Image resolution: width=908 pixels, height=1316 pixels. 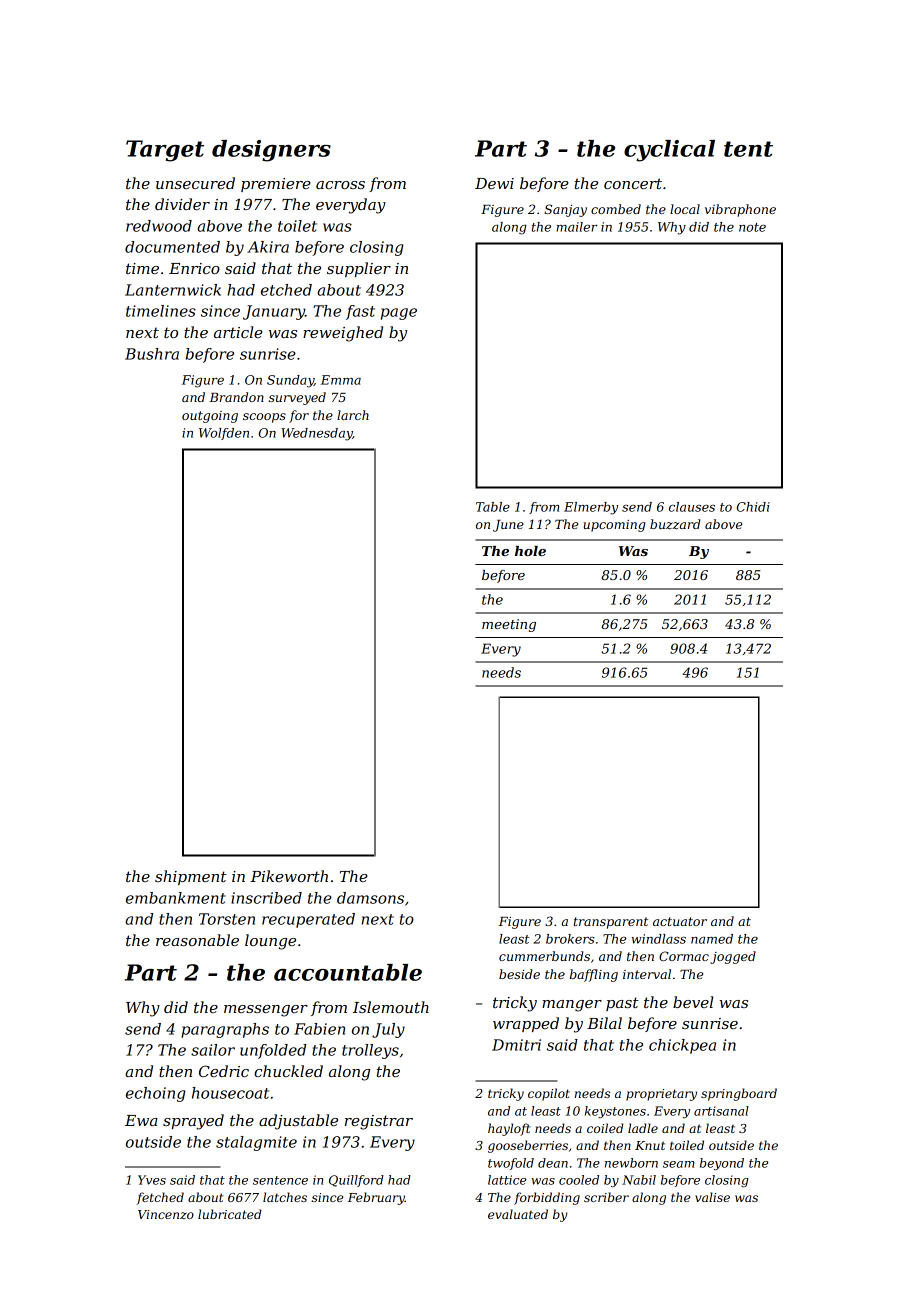 I want to click on larch, so click(x=353, y=415).
